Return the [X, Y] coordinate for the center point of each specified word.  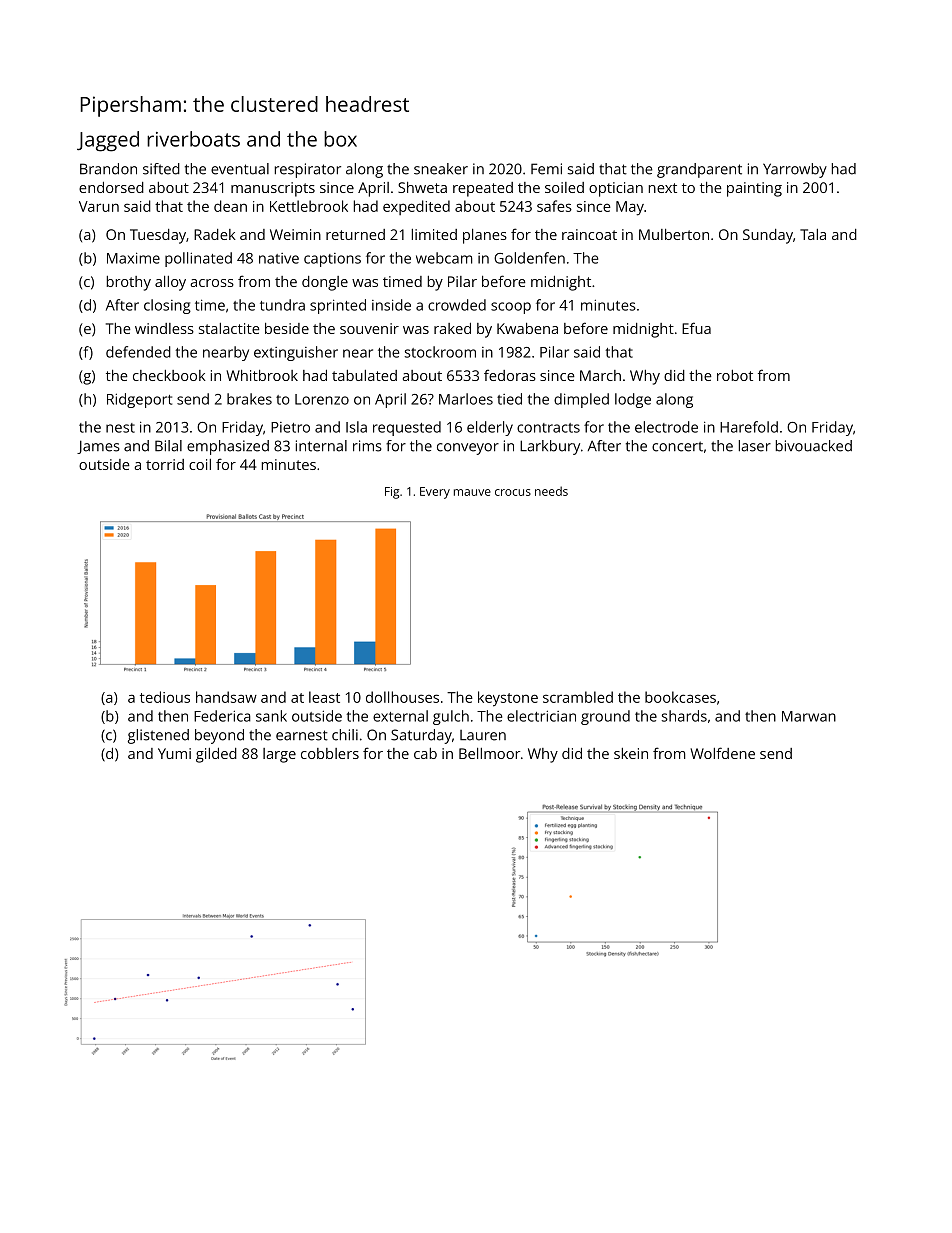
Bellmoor [489, 753]
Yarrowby [795, 170]
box [340, 139]
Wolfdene [722, 753]
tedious [165, 697]
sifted [161, 169]
